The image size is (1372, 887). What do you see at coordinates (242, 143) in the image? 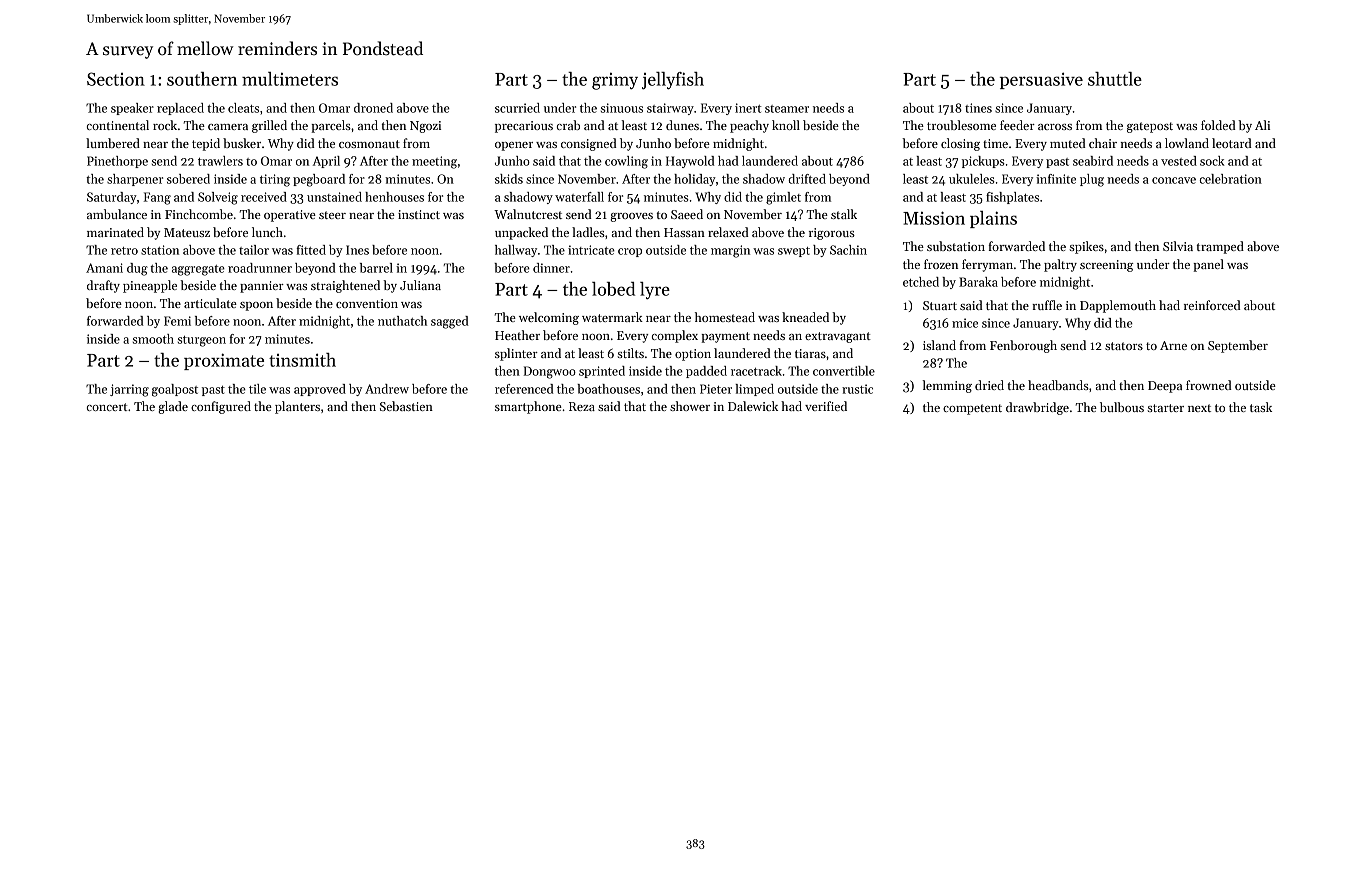
I see `busker` at bounding box center [242, 143].
